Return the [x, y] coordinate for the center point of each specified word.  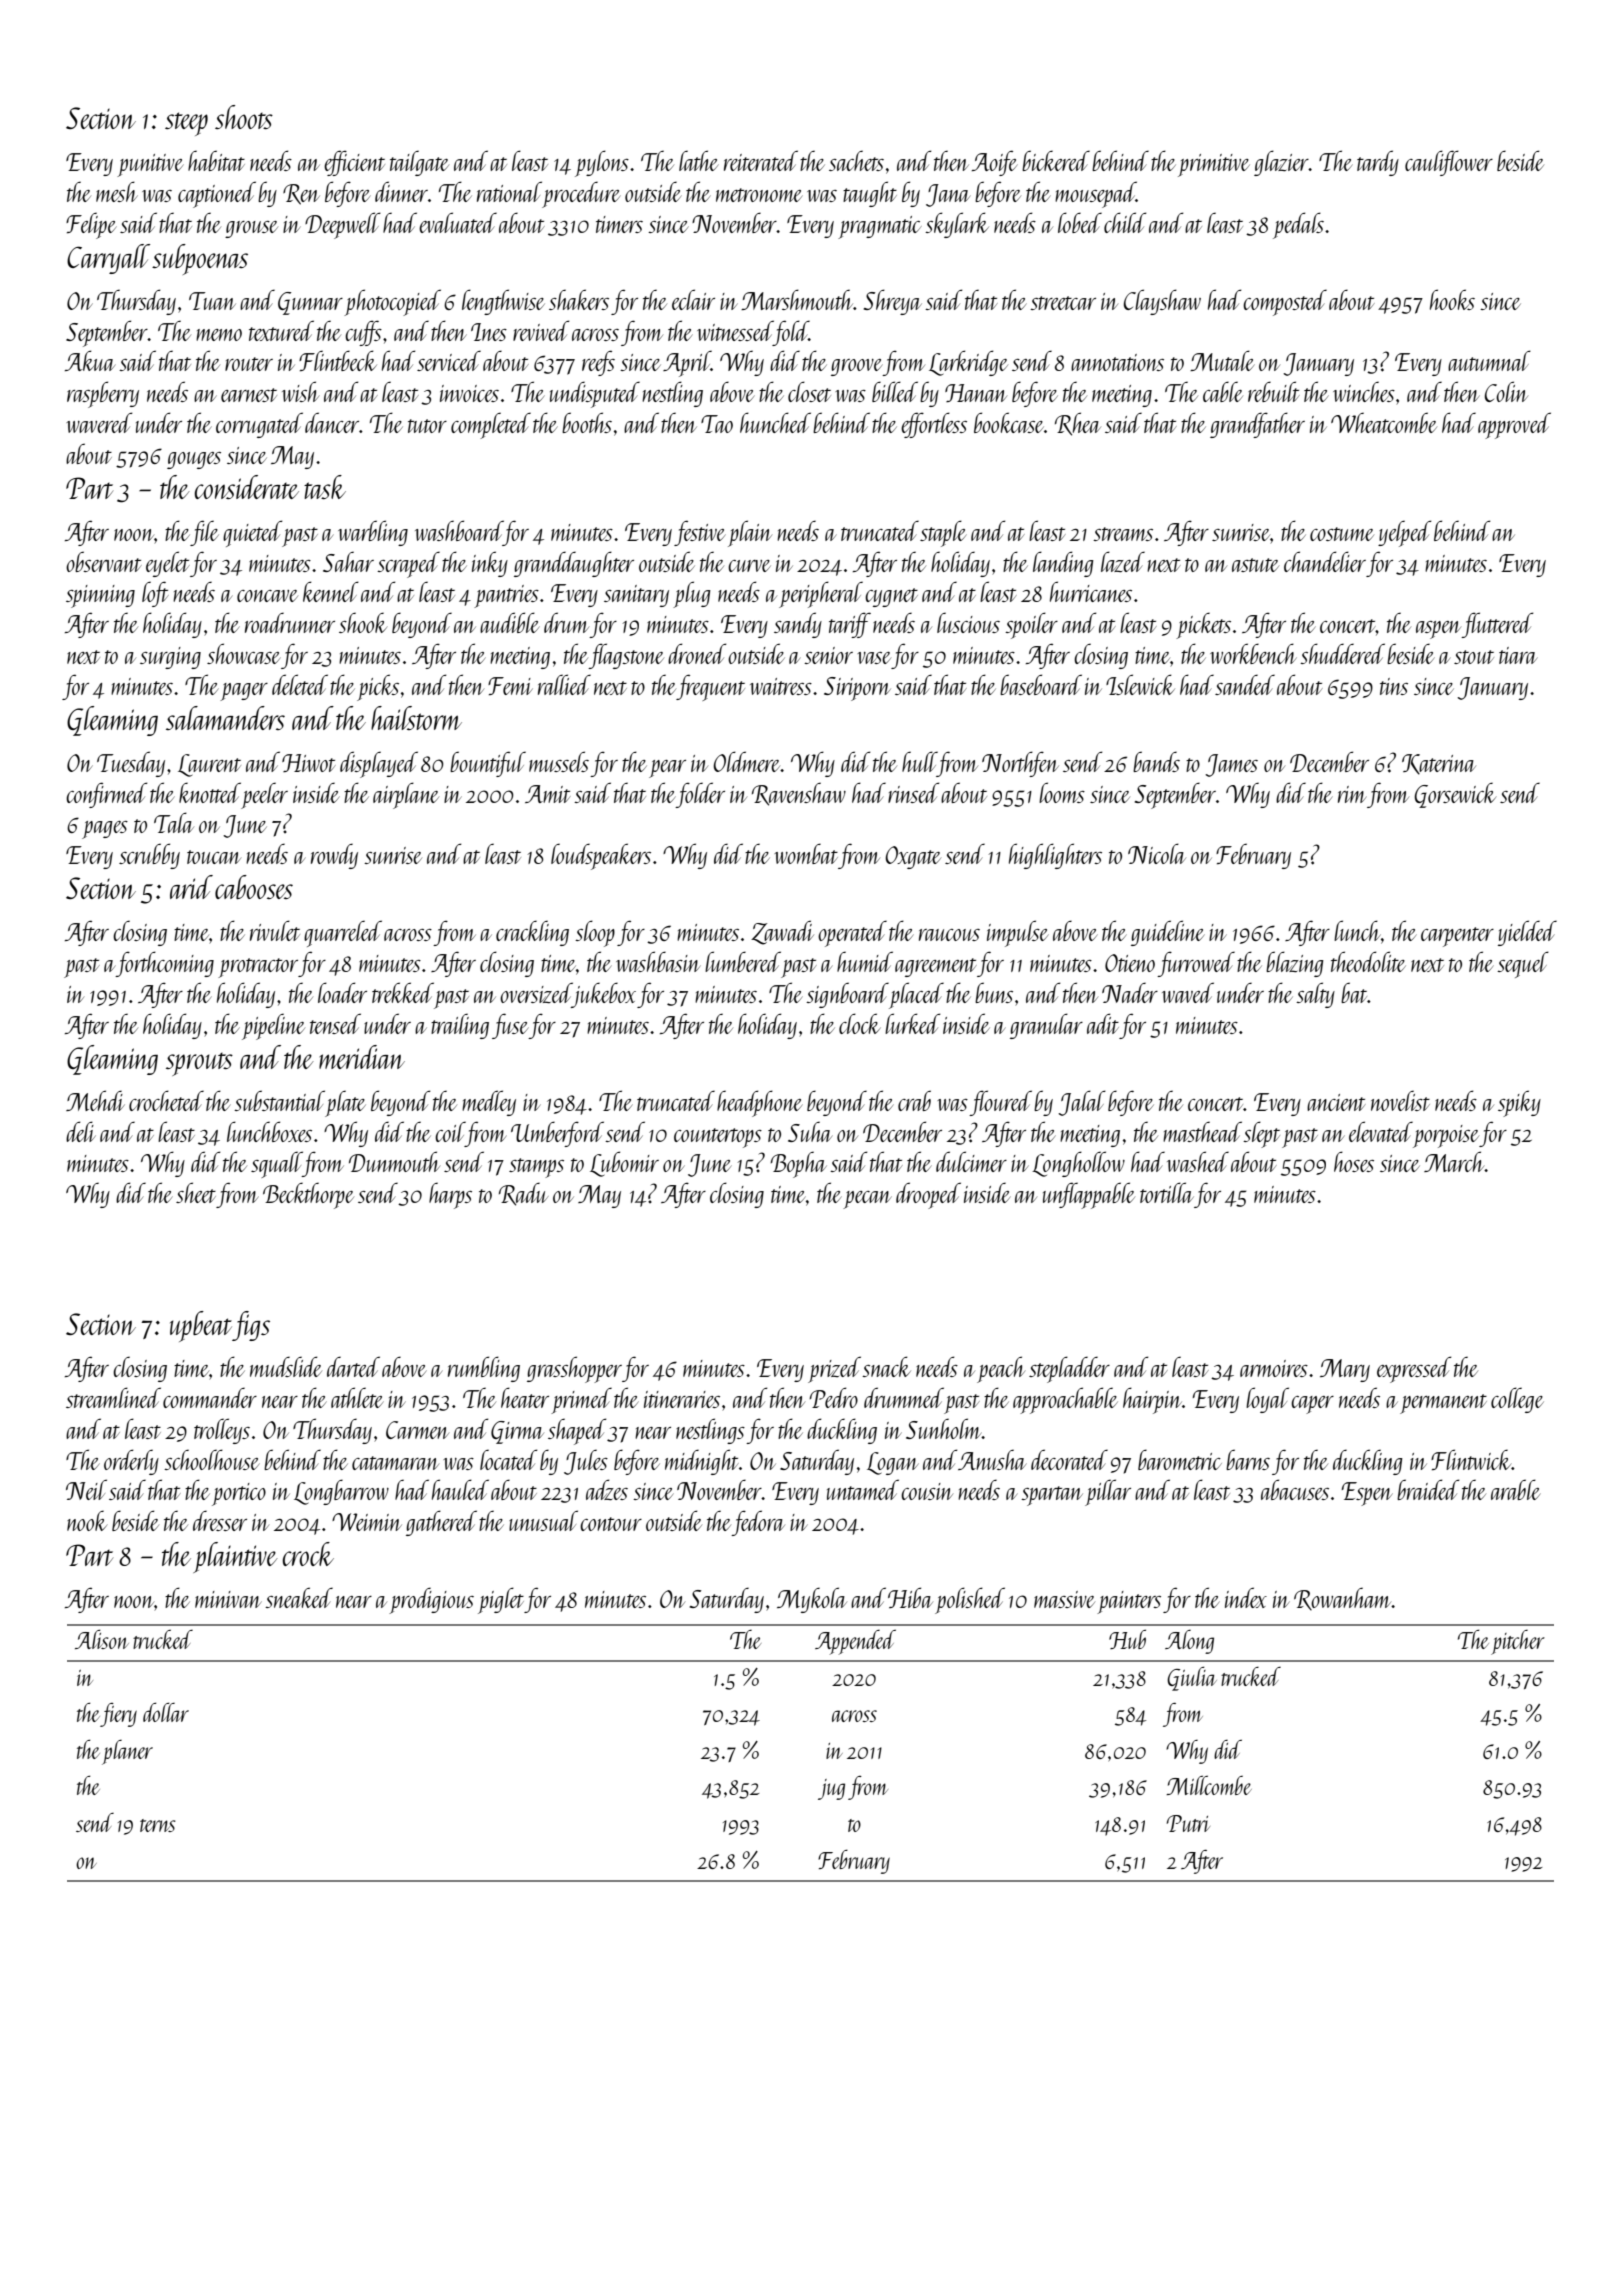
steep [186, 124]
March [1454, 1161]
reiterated [761, 160]
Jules [586, 1462]
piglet [501, 1600]
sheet [196, 1192]
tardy [1378, 163]
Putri [1188, 1823]
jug [831, 1789]
